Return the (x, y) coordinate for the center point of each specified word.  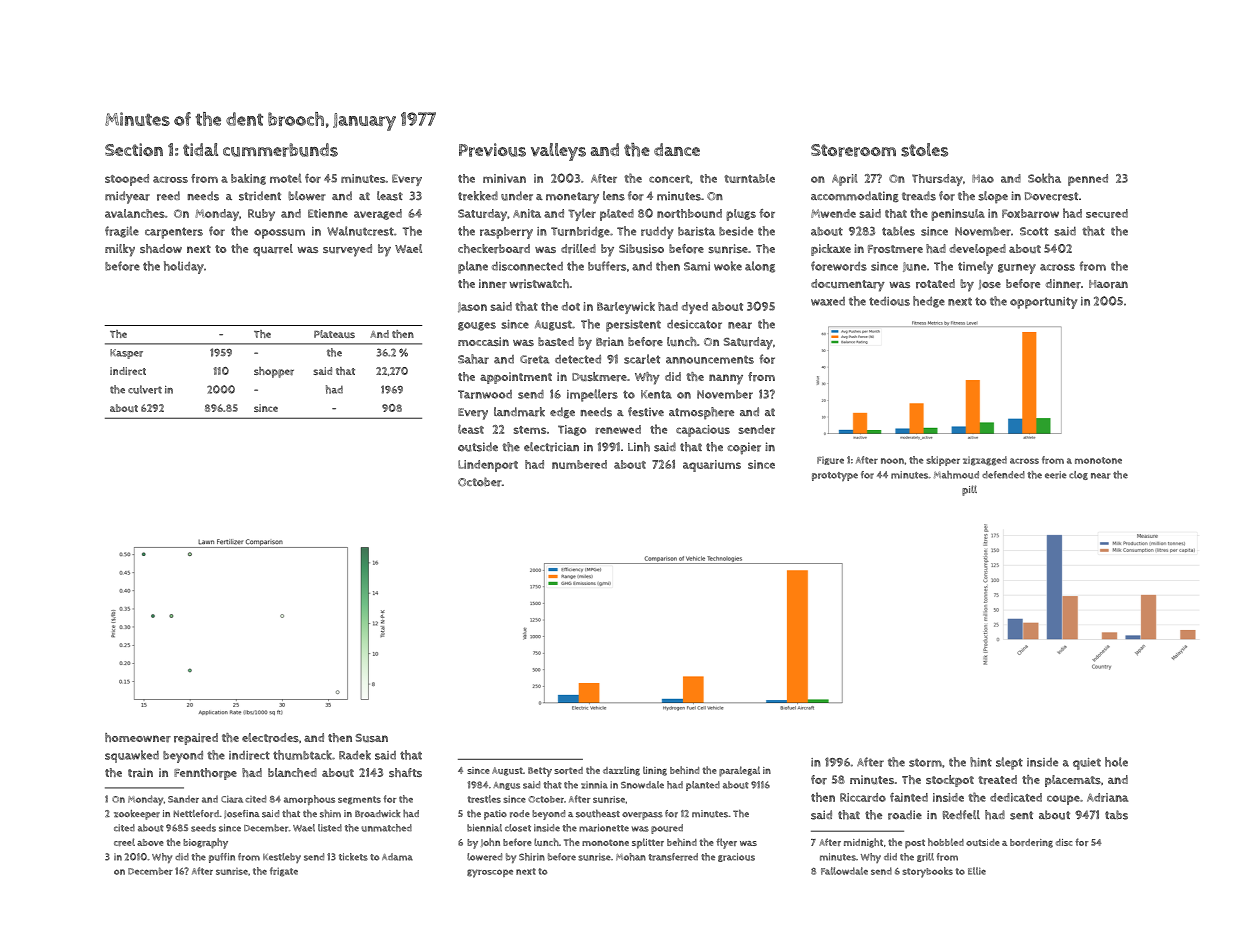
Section (134, 149)
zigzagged (985, 461)
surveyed (347, 250)
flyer (726, 843)
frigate (284, 872)
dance (677, 149)
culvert (145, 389)
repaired (196, 739)
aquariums (712, 466)
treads (919, 196)
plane (473, 267)
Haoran (1108, 284)
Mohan (631, 857)
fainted (909, 797)
